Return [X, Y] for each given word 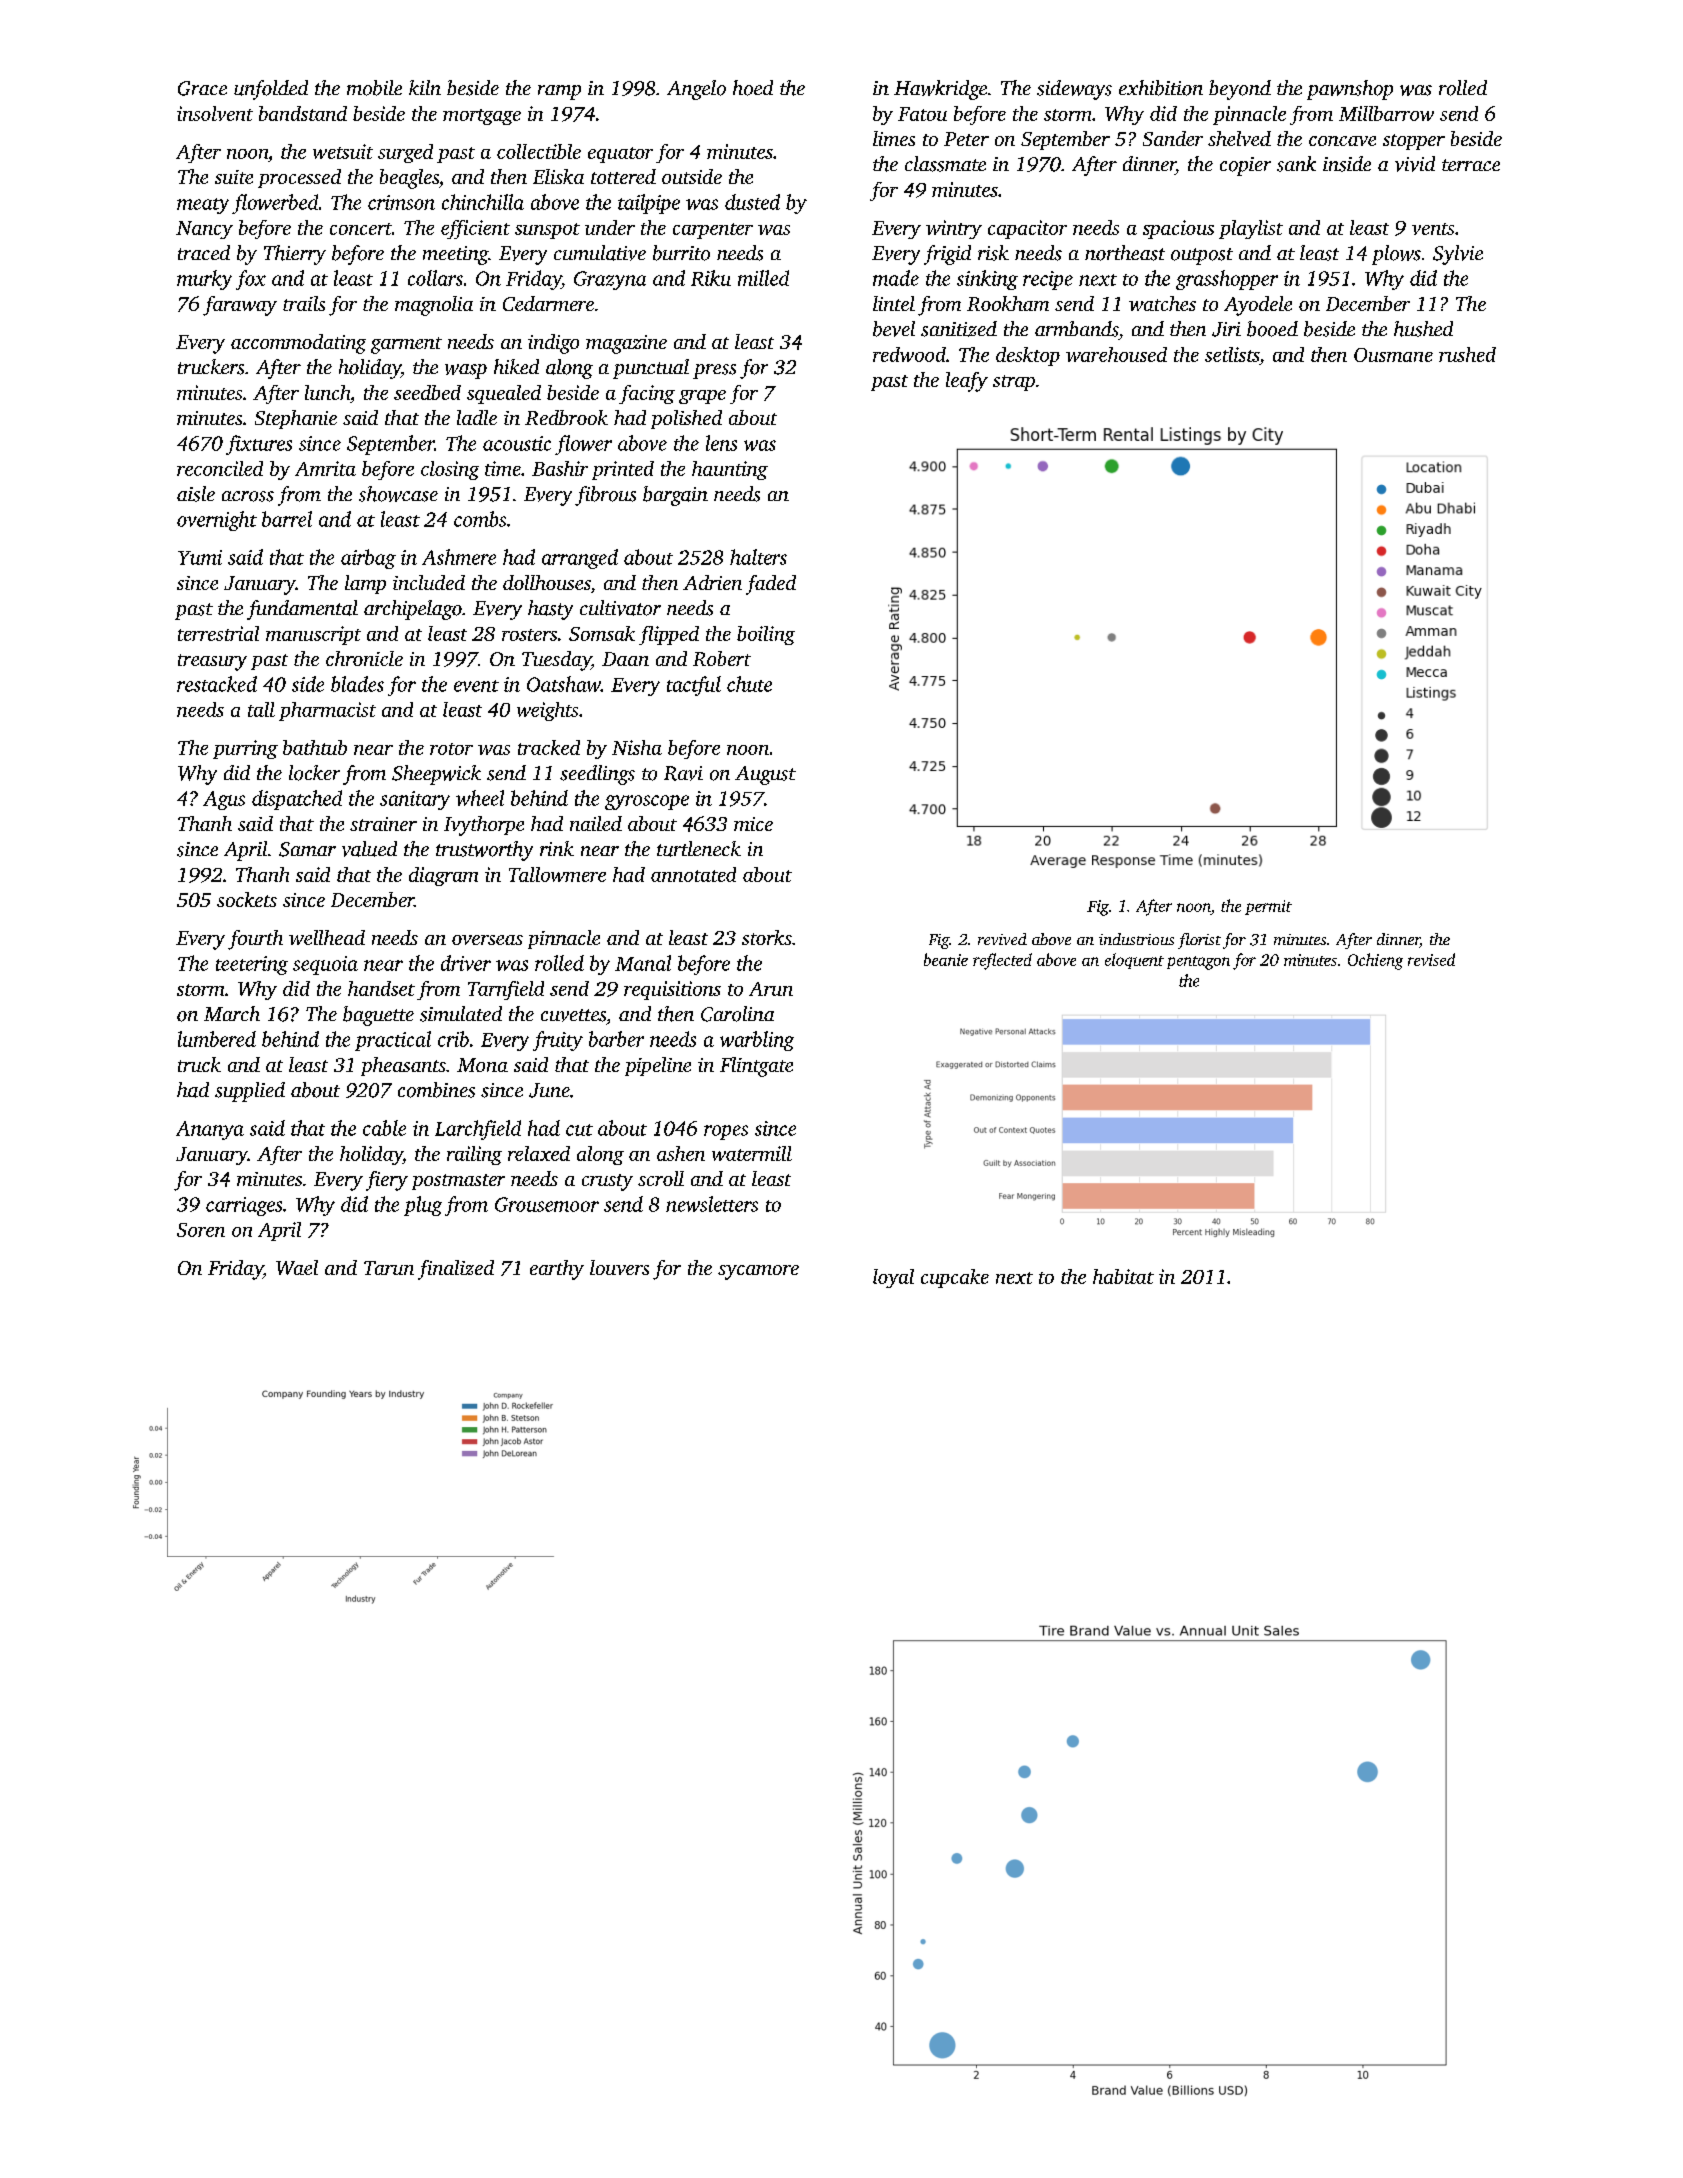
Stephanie [296, 419]
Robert [722, 658]
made [896, 278]
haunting [730, 470]
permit [1268, 907]
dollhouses [547, 582]
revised [1431, 959]
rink [557, 848]
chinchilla [483, 202]
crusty [607, 1182]
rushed [1467, 354]
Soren [201, 1230]
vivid [1415, 164]
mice [753, 824]
